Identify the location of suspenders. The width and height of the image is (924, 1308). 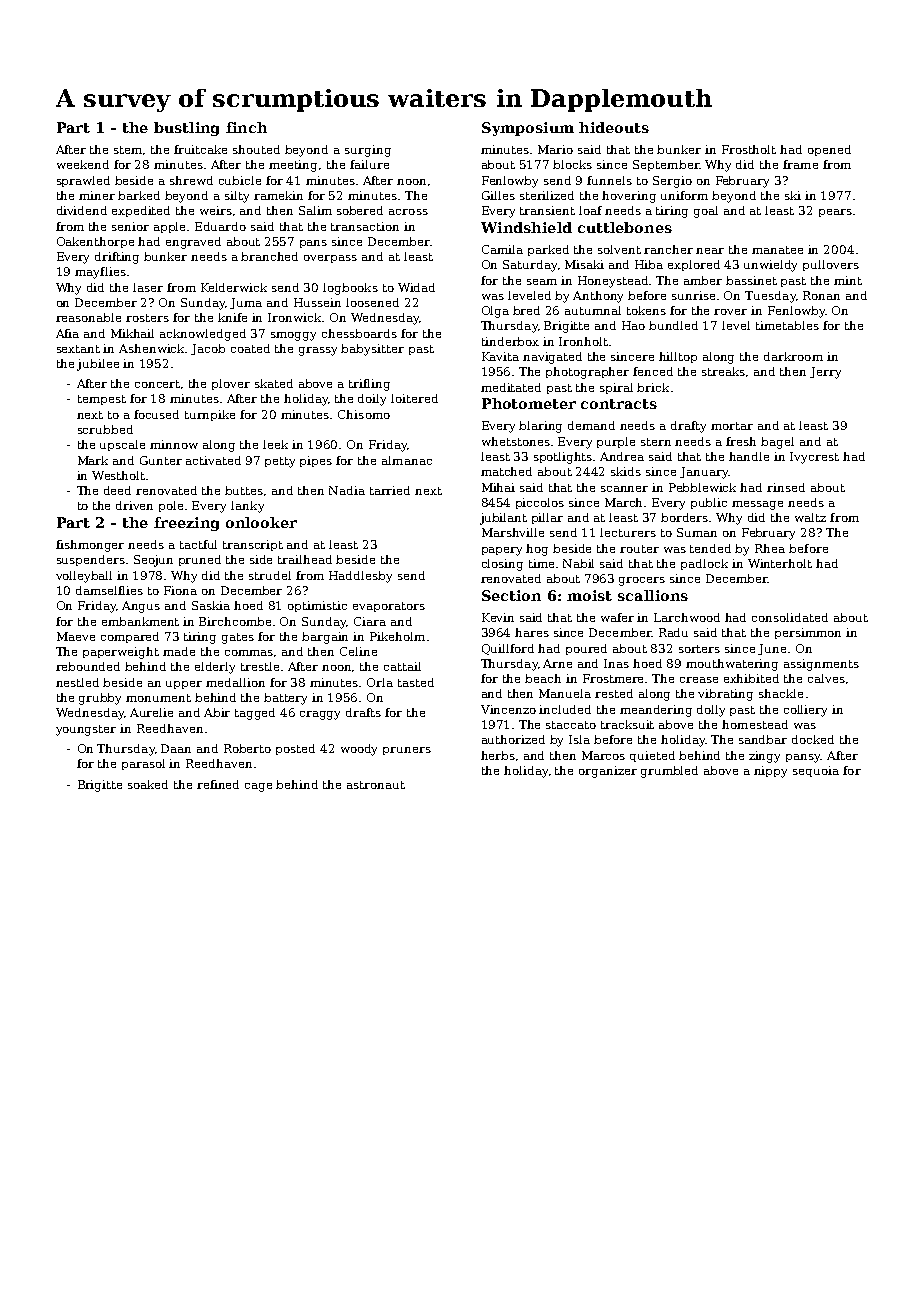
(91, 560).
